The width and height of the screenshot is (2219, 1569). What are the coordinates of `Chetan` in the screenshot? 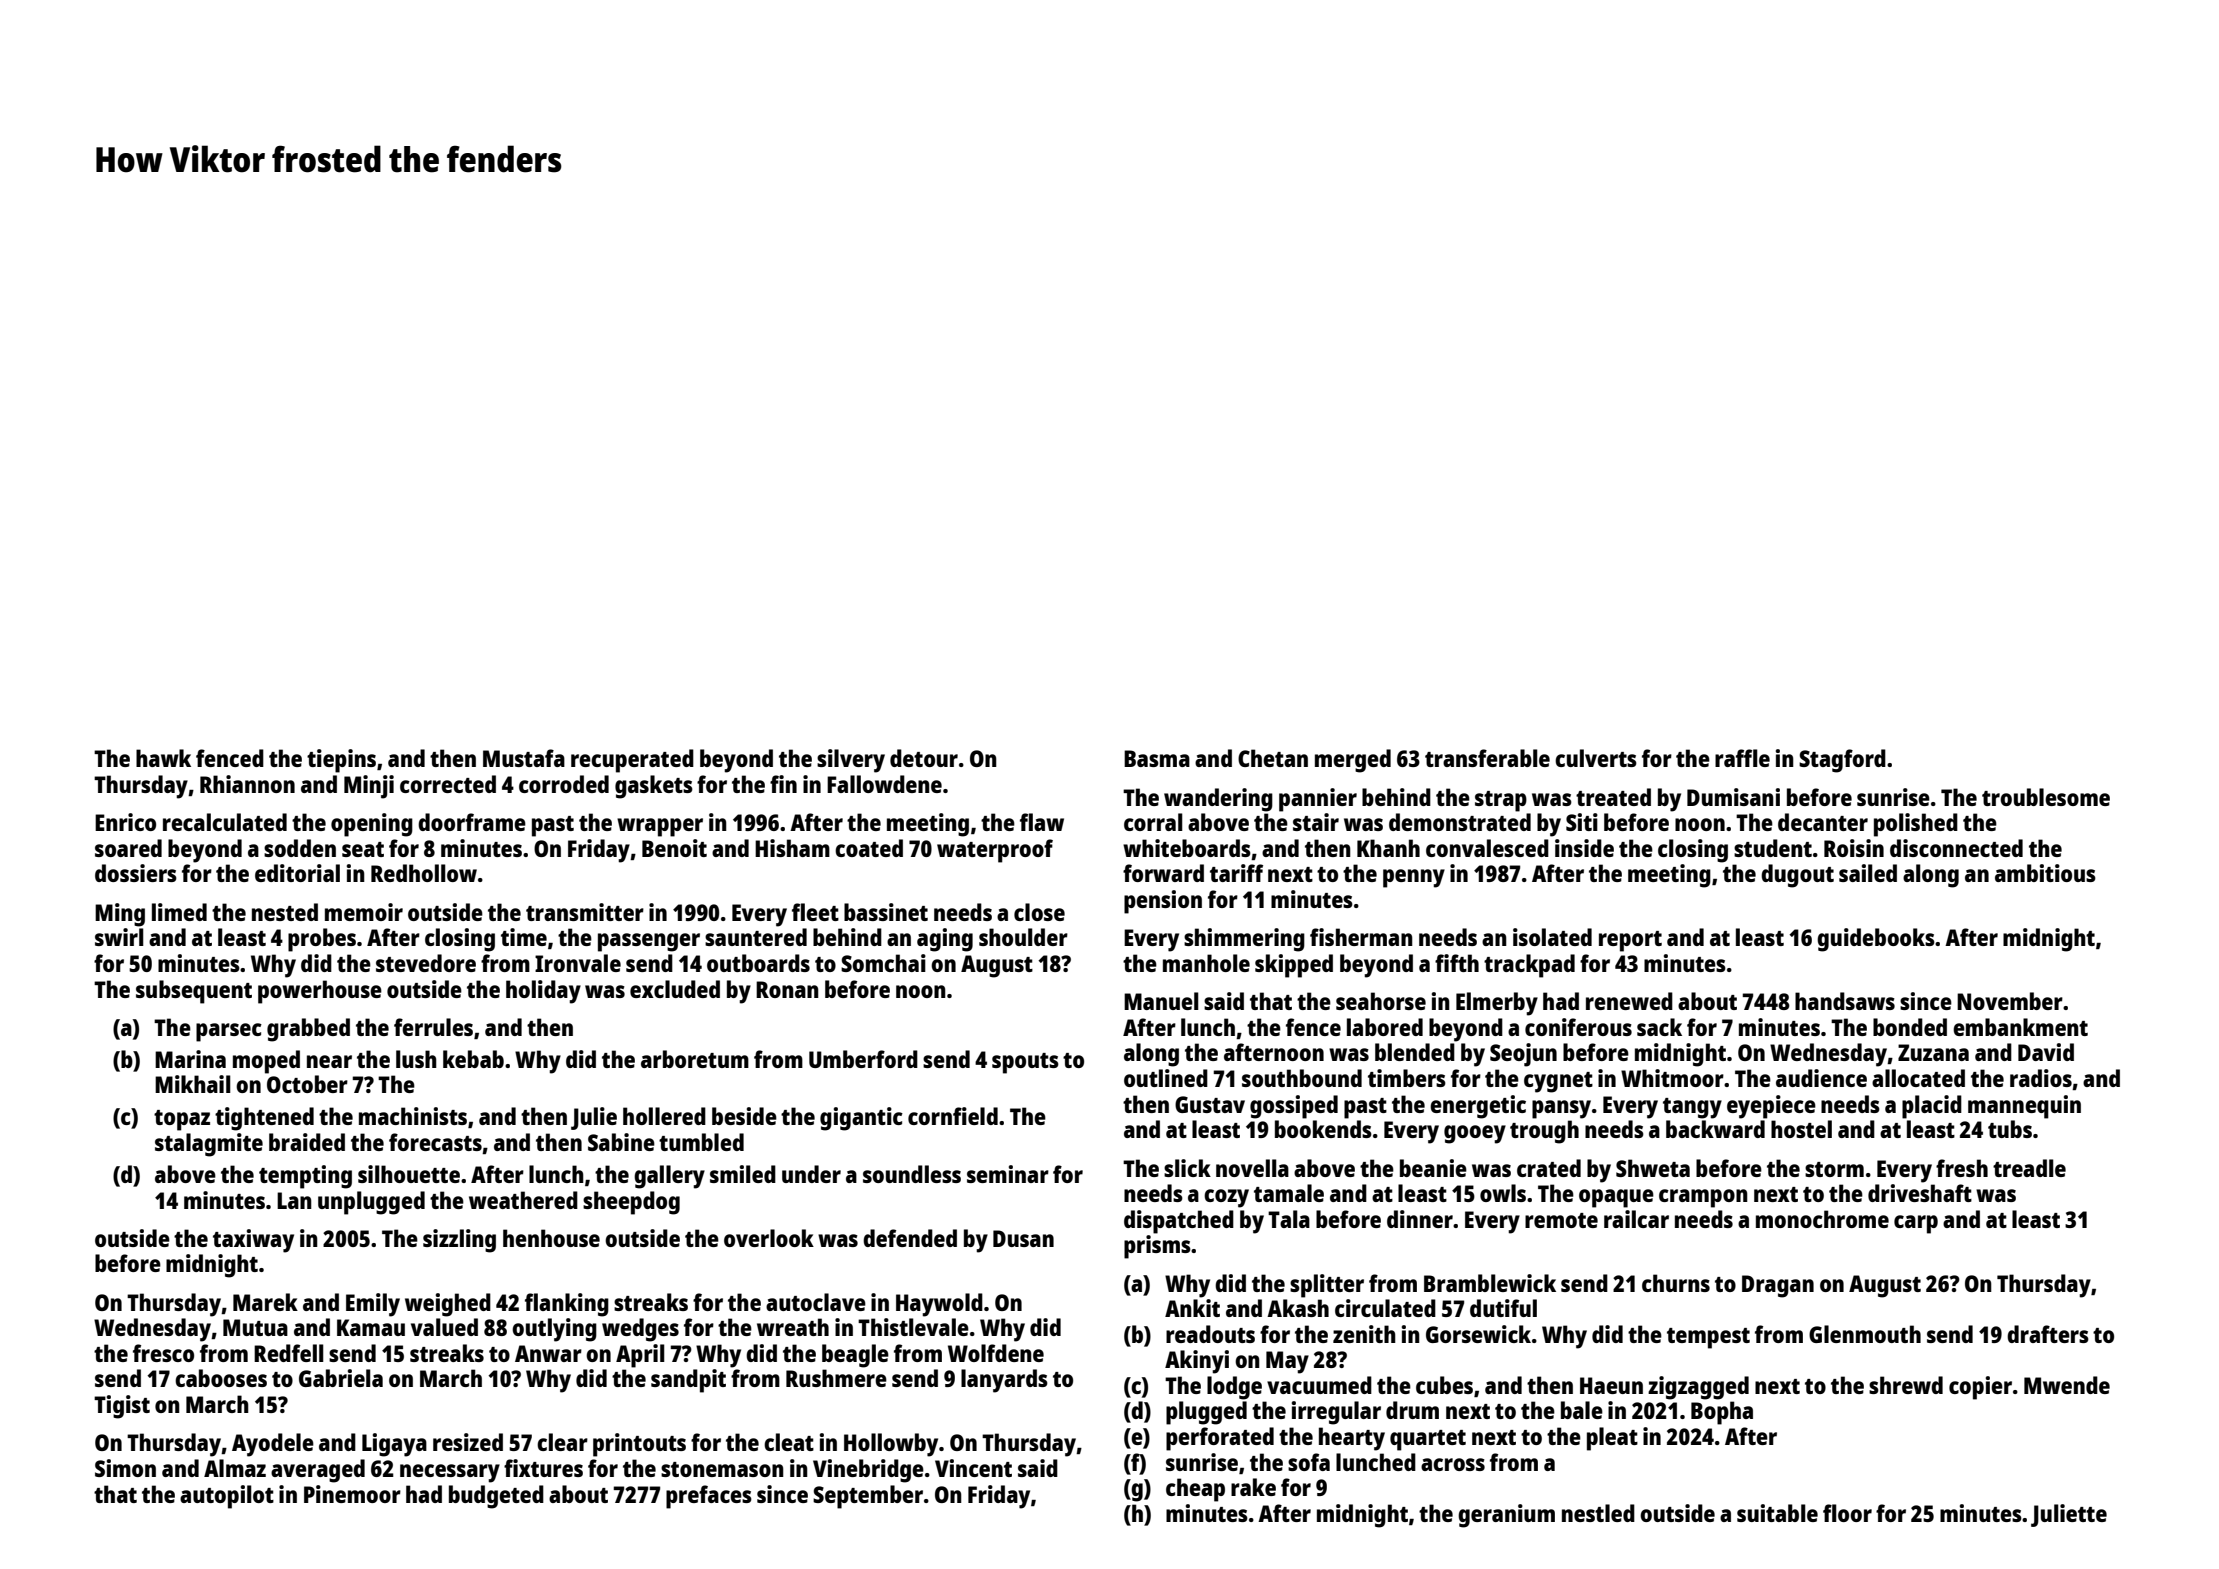 It's located at (1273, 758).
